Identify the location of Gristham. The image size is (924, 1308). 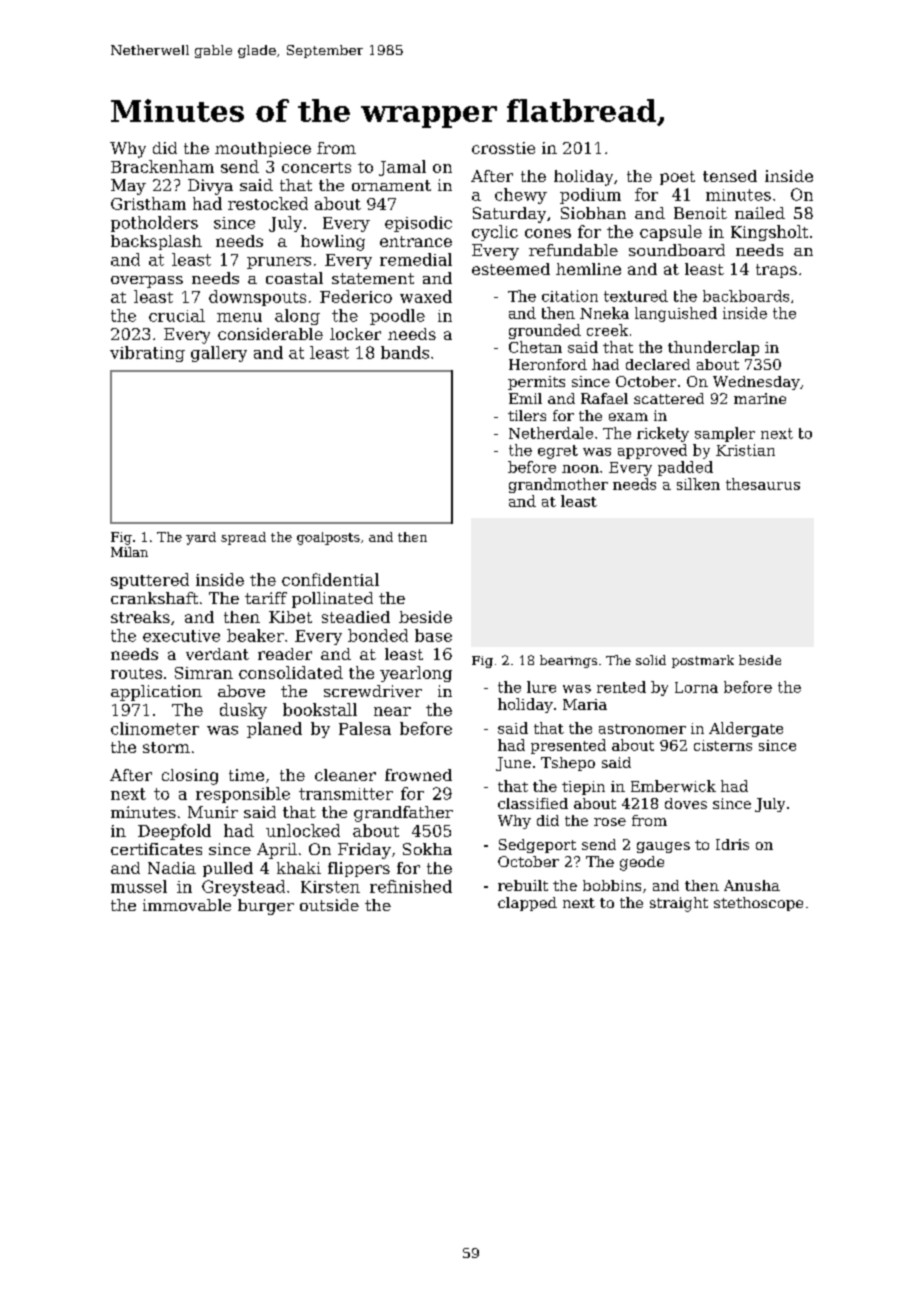
(148, 203).
